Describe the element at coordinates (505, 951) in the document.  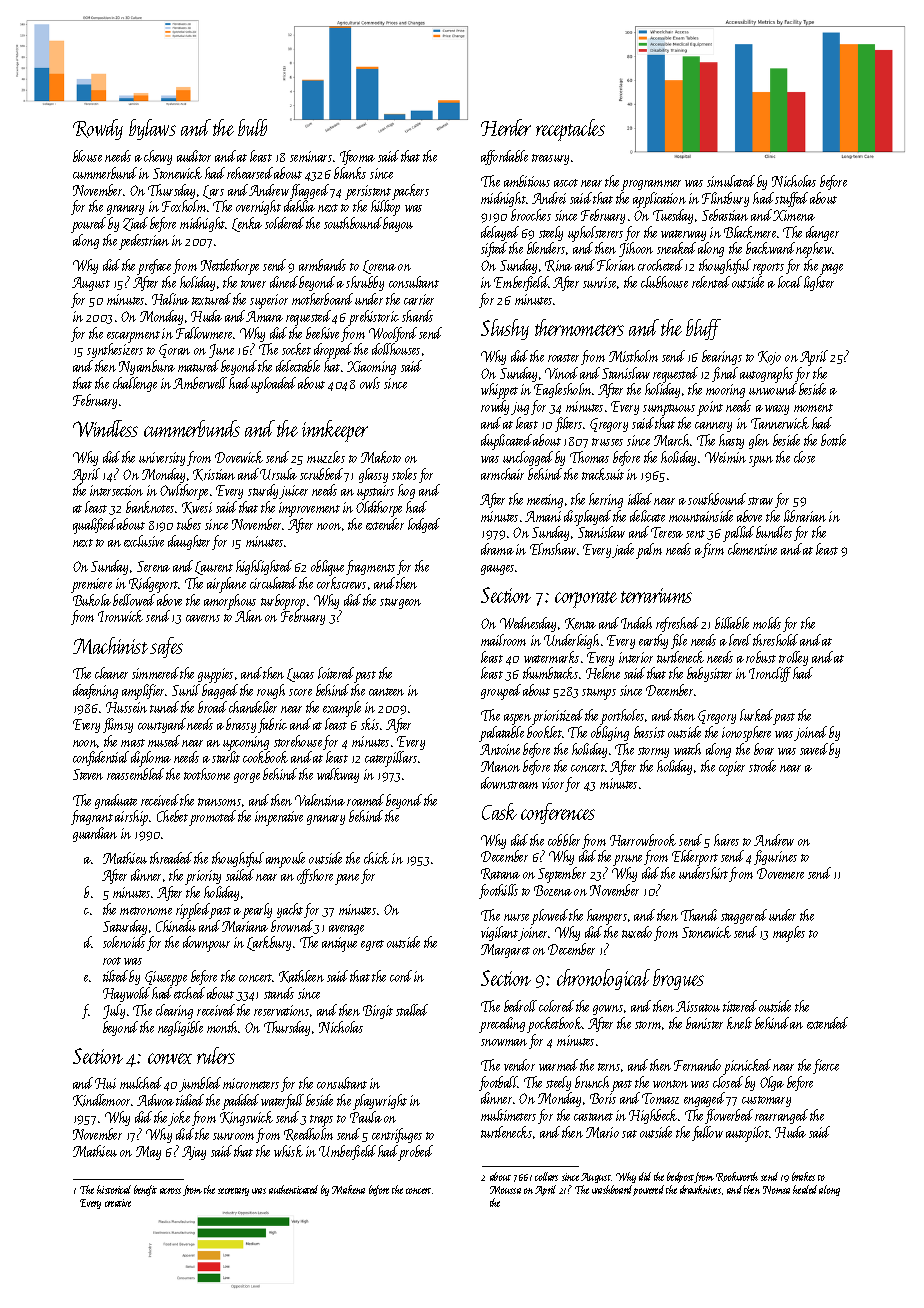
I see `Margaret` at that location.
